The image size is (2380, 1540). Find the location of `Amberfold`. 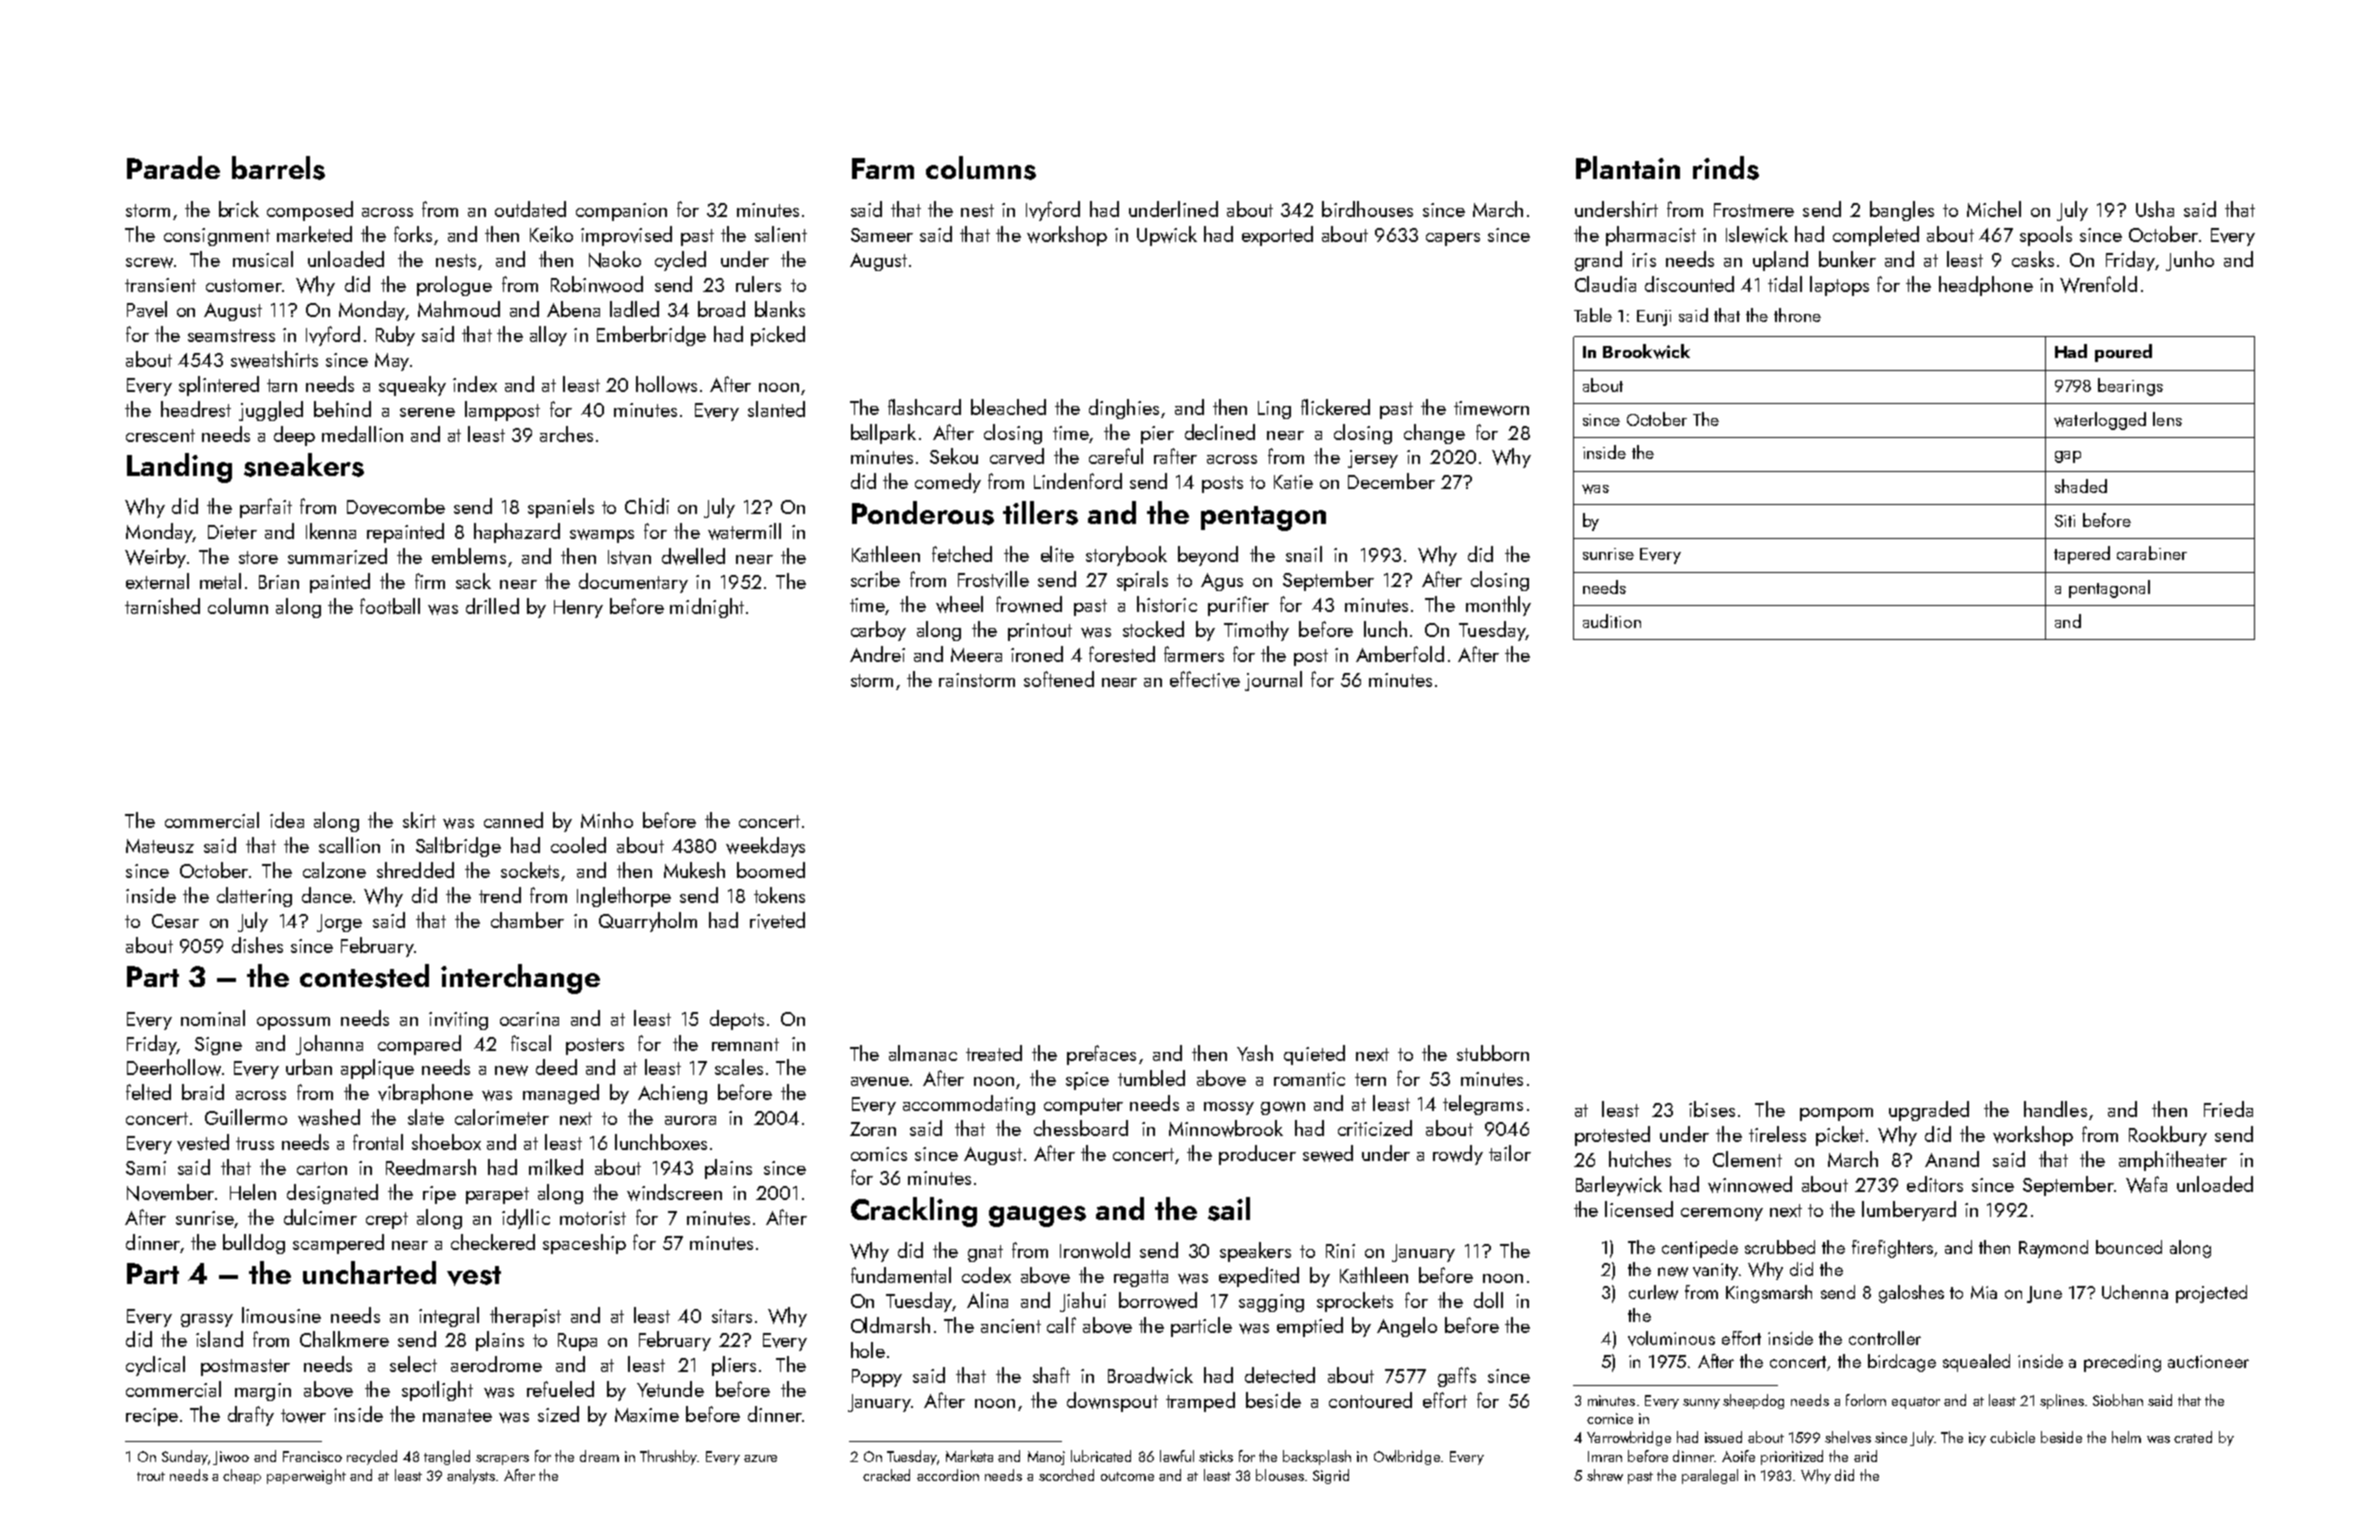

Amberfold is located at coordinates (1400, 654).
